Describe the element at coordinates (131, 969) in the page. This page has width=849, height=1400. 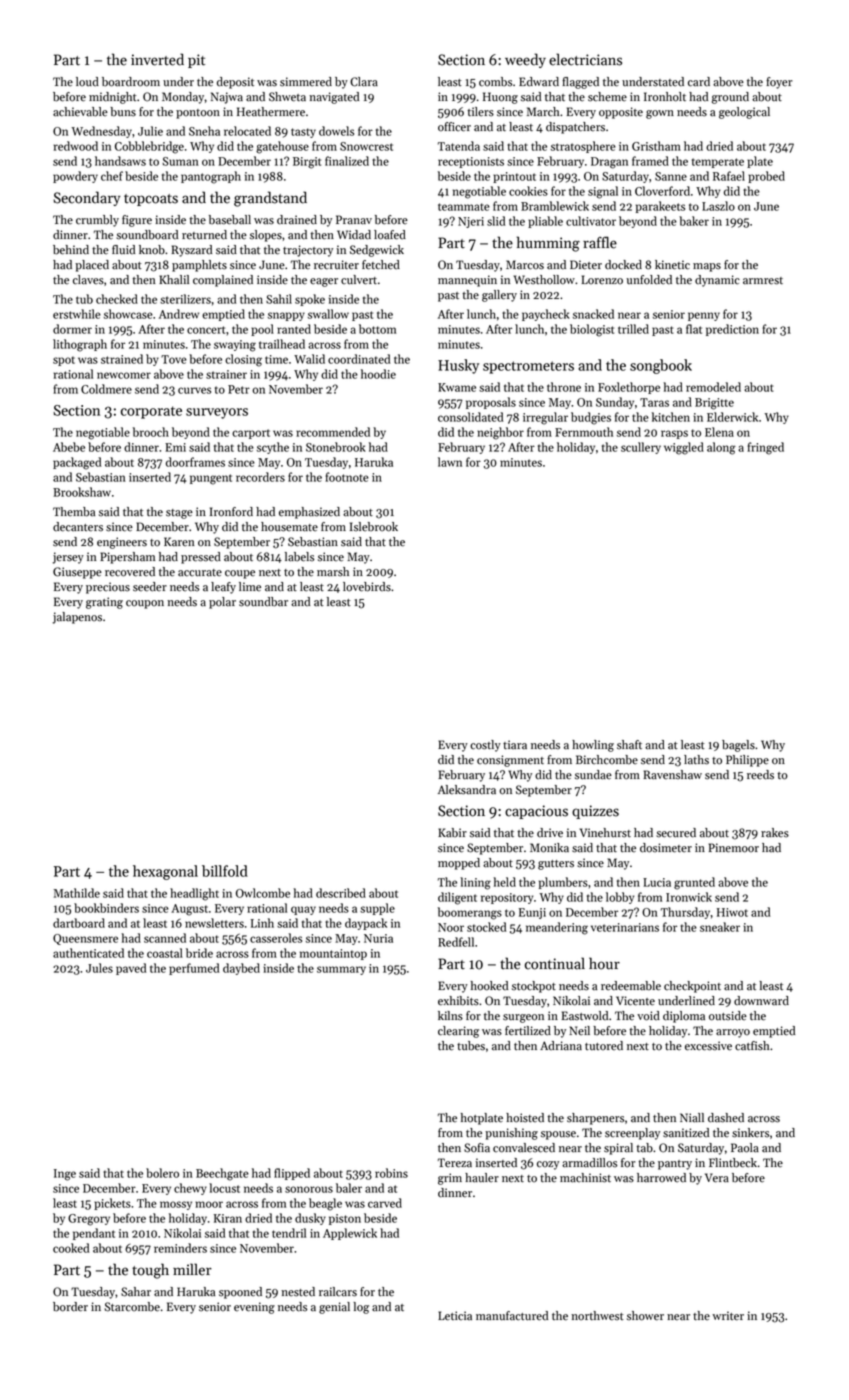
I see `paved` at that location.
